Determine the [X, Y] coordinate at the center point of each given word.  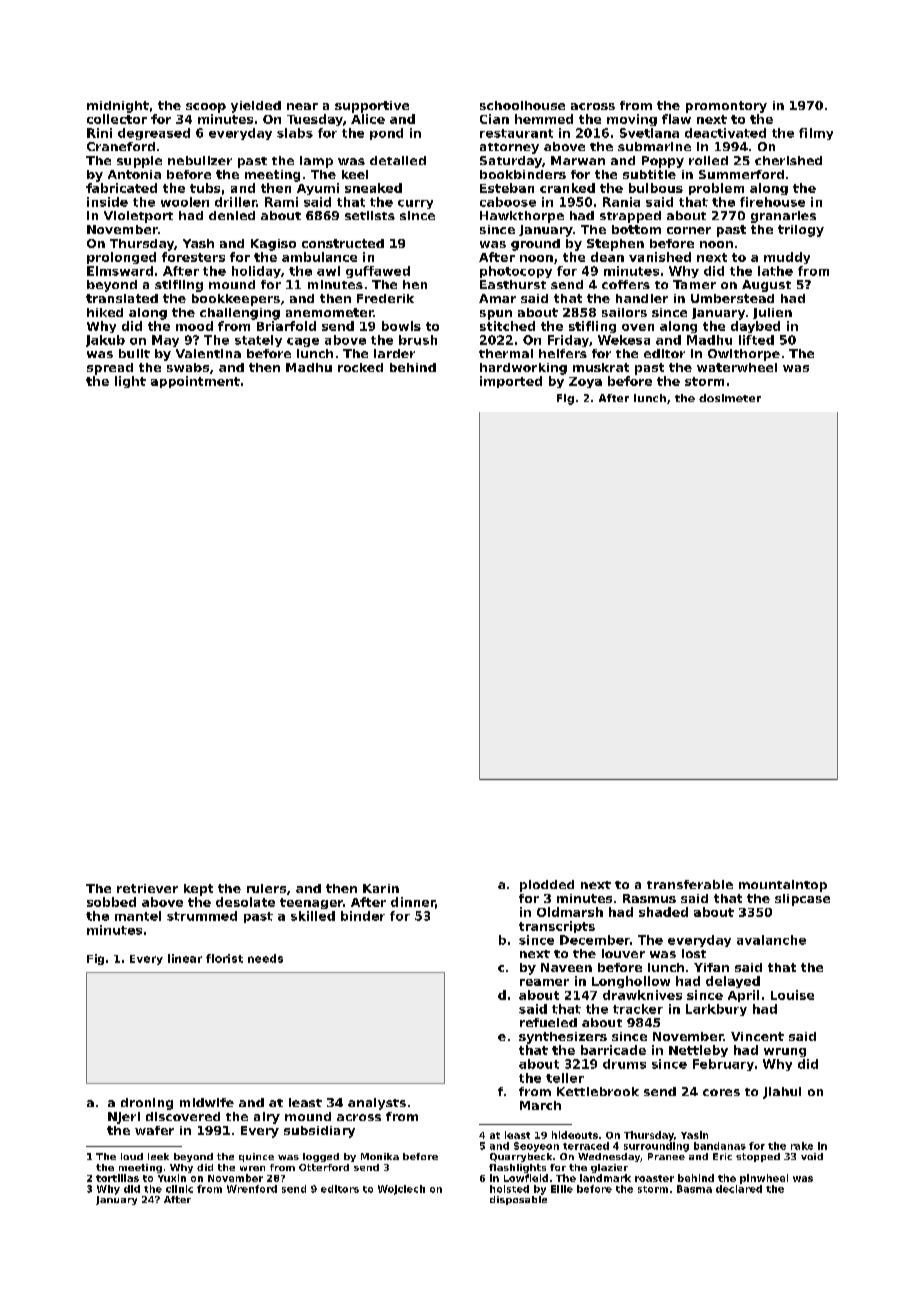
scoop [206, 108]
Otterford [324, 1167]
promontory [726, 107]
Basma [694, 1189]
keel [355, 174]
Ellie [562, 1189]
